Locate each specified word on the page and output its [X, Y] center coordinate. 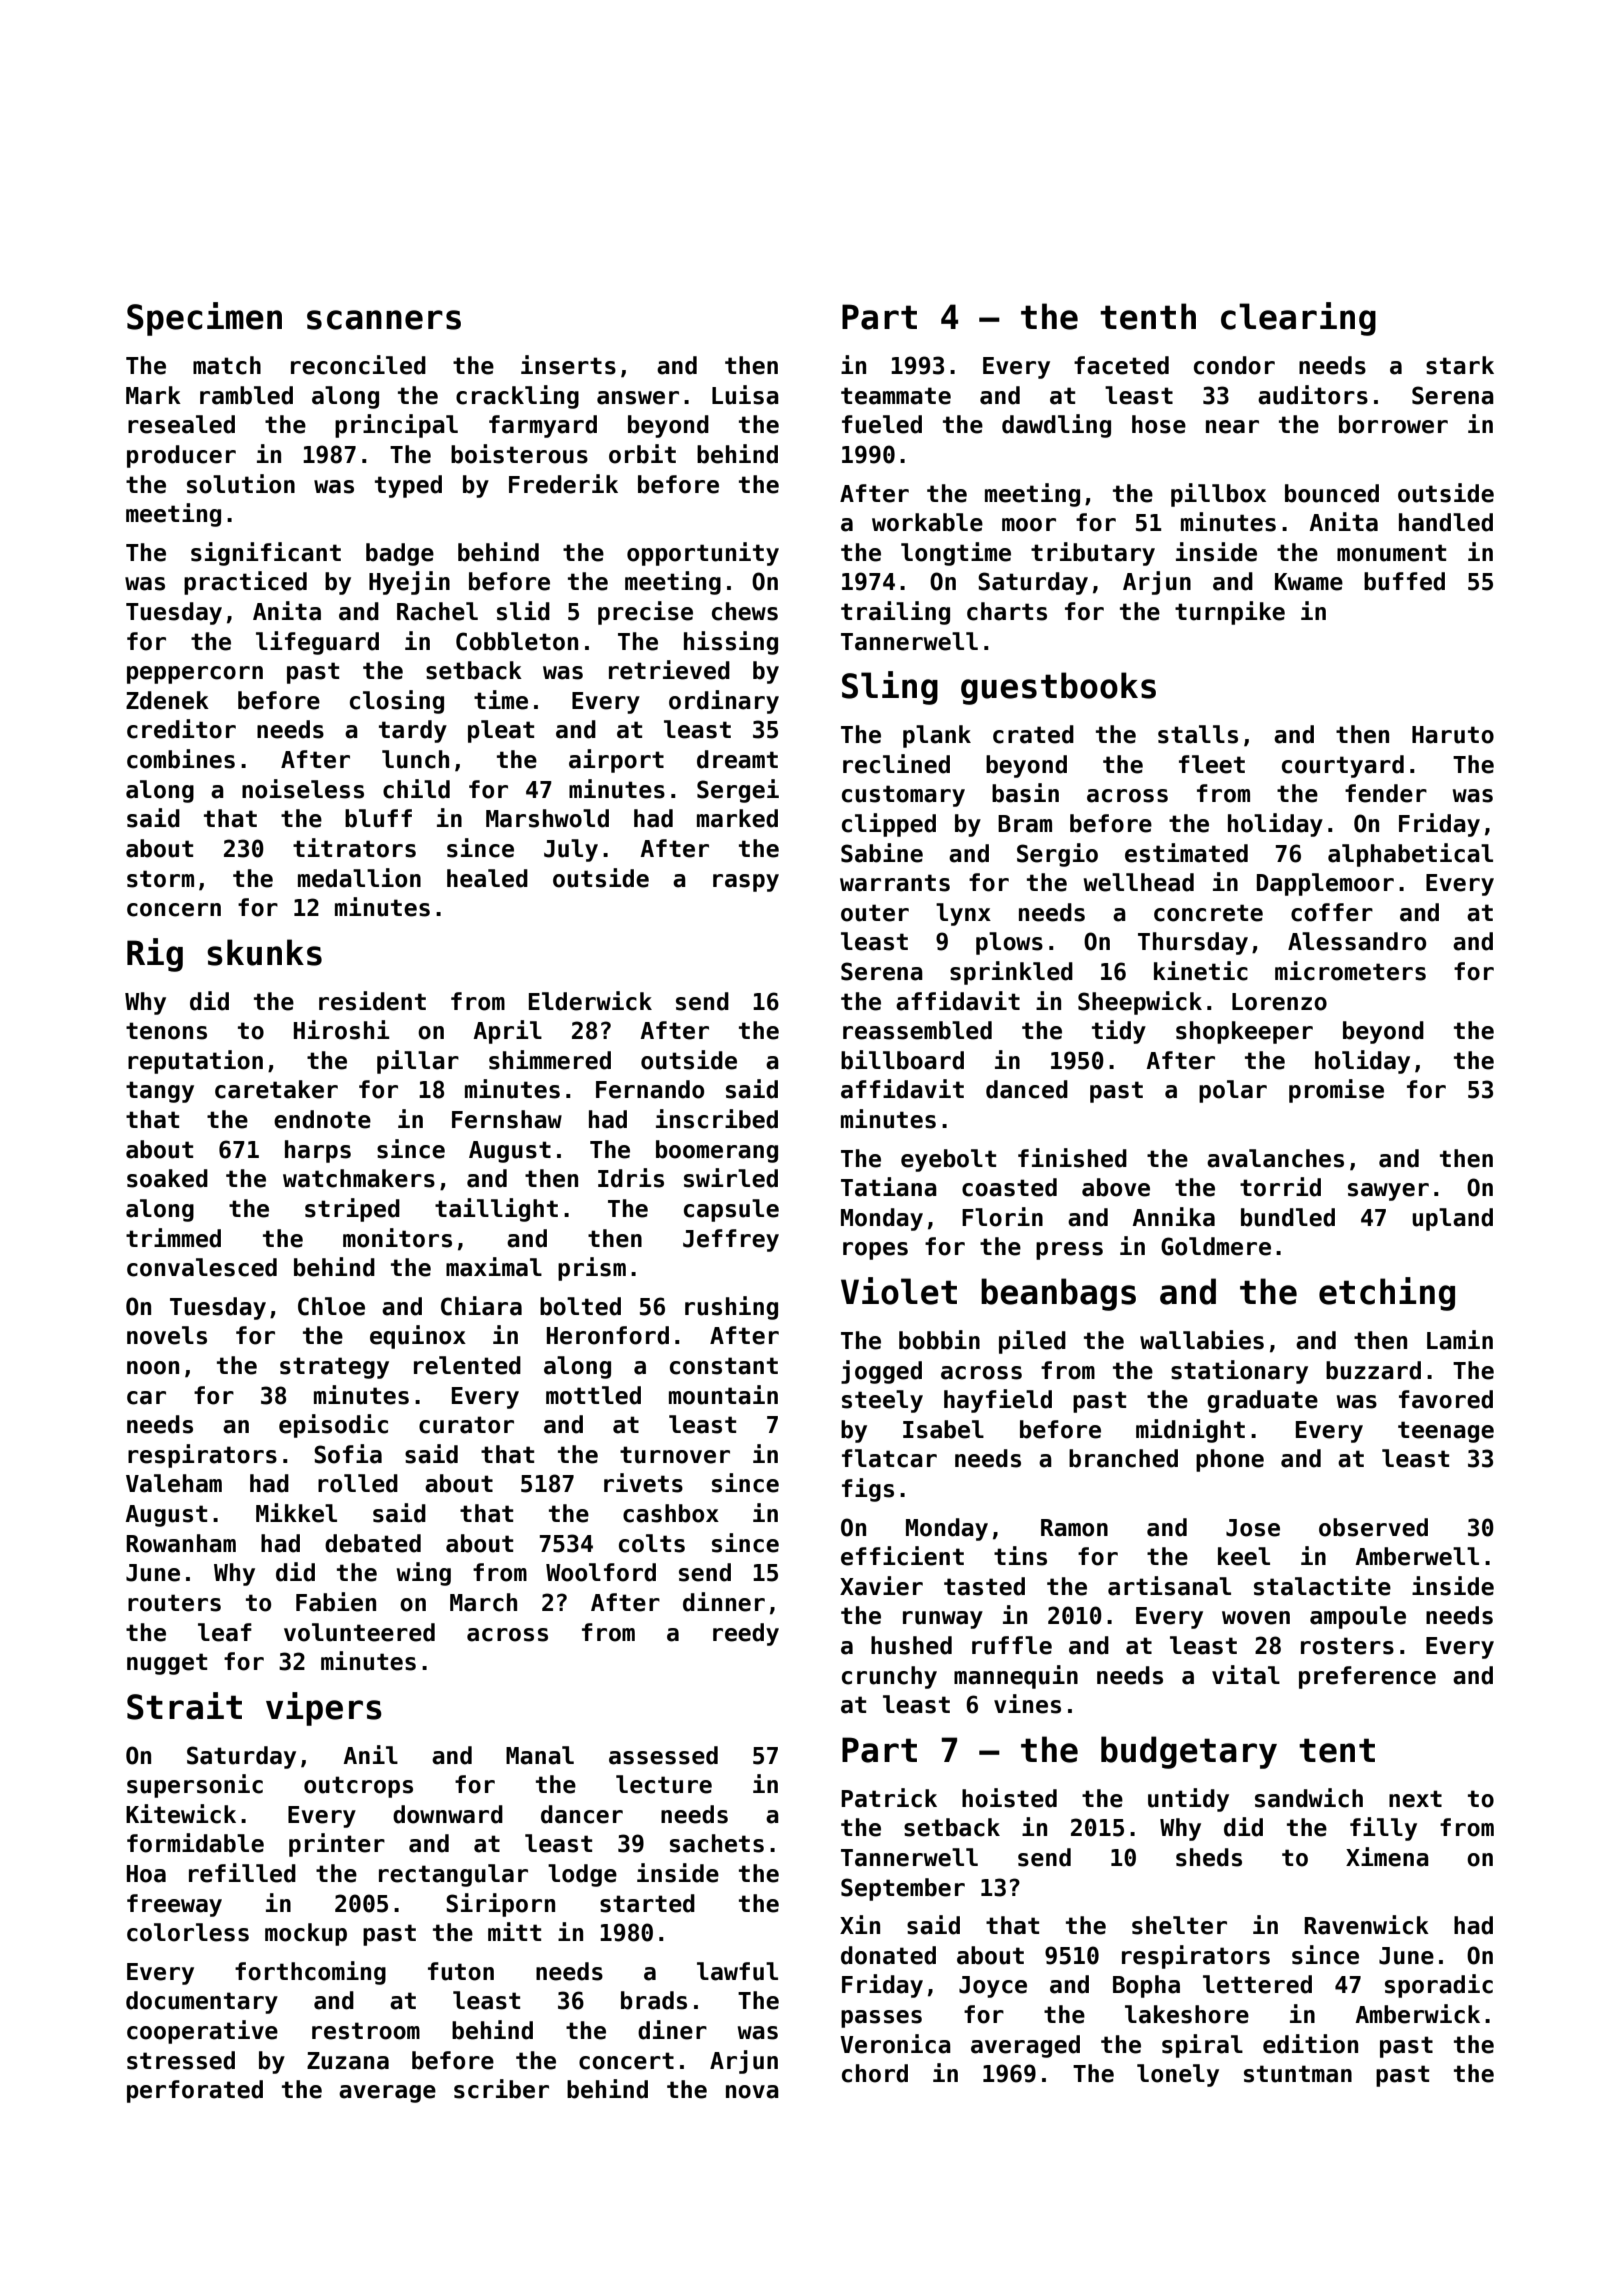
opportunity [703, 554]
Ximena [1387, 1857]
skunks [264, 952]
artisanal [1169, 1586]
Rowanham [181, 1543]
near [1232, 427]
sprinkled [1011, 973]
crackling [517, 397]
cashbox [671, 1513]
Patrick [889, 1798]
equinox [418, 1337]
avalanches [1275, 1158]
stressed [181, 2060]
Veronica [895, 2044]
